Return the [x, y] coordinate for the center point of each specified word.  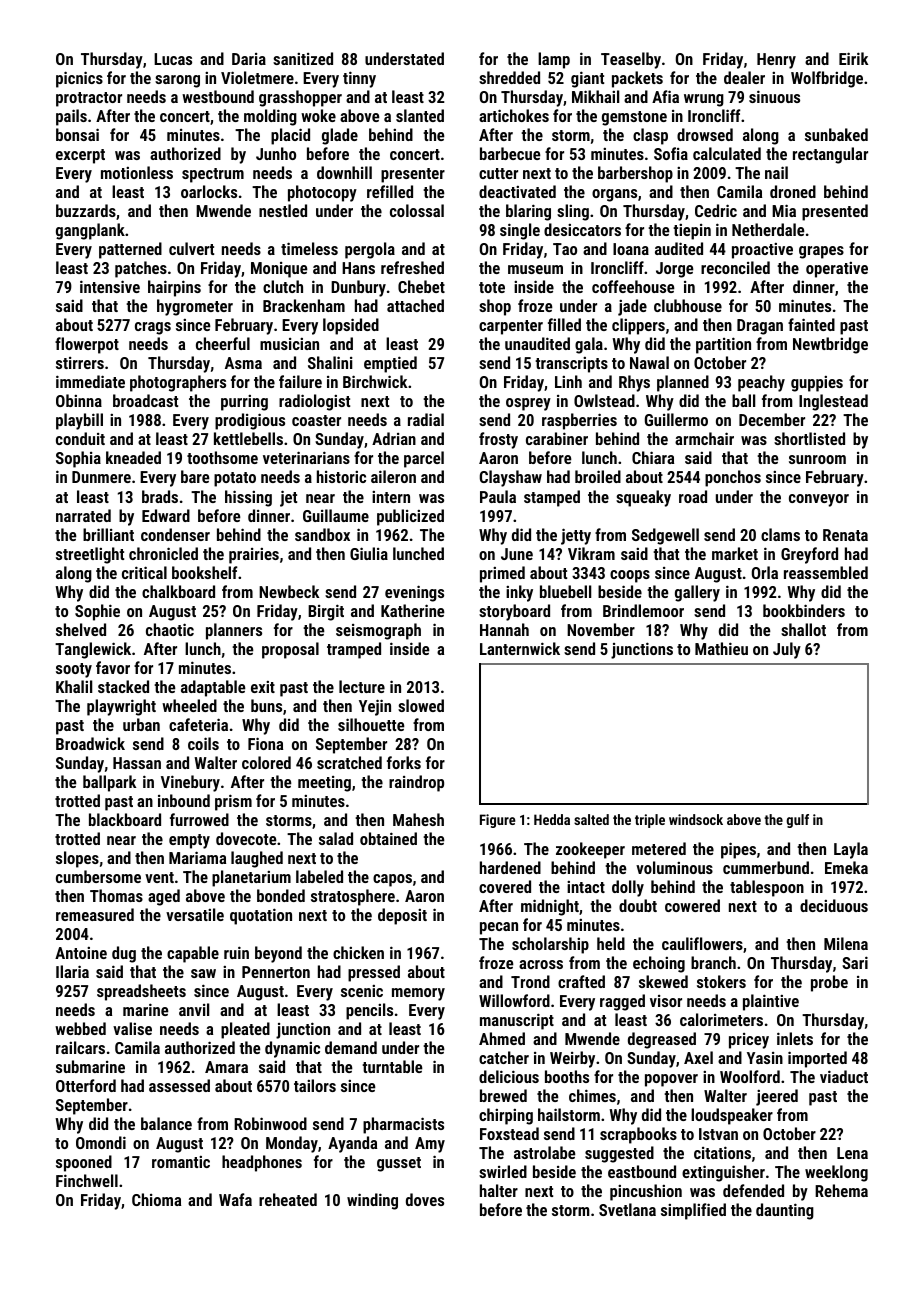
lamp [554, 60]
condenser [175, 534]
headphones [262, 1163]
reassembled [826, 572]
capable [193, 954]
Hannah [504, 629]
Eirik [853, 58]
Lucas [173, 59]
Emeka [846, 867]
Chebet [421, 286]
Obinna [79, 400]
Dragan [760, 327]
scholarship [550, 945]
